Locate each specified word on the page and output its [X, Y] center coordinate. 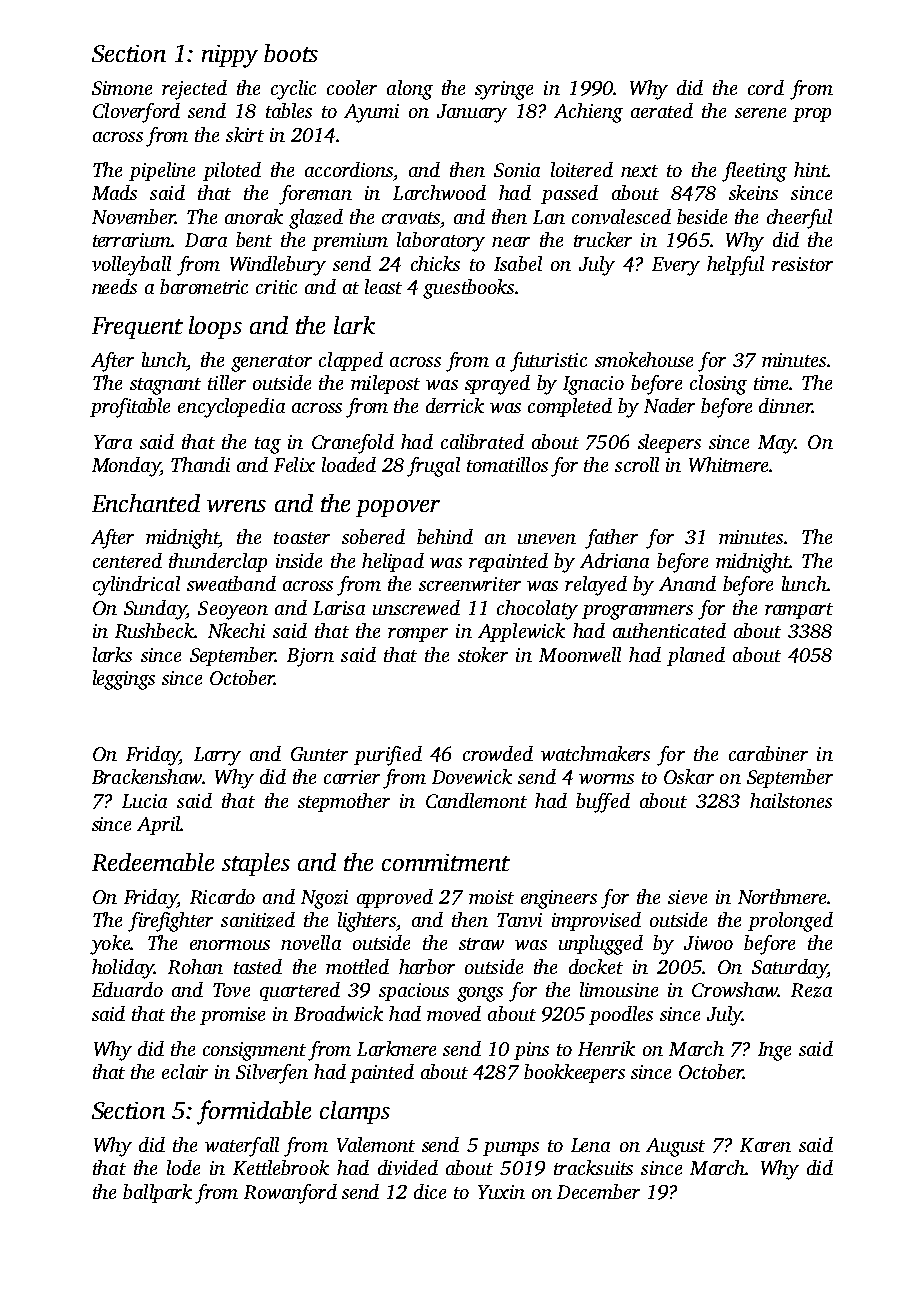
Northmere [782, 896]
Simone [122, 88]
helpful [735, 266]
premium [350, 242]
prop [812, 115]
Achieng [588, 113]
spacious [414, 992]
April [158, 825]
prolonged [790, 922]
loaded [349, 464]
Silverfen [272, 1074]
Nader [669, 405]
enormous [230, 945]
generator [271, 363]
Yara [113, 442]
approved [395, 898]
